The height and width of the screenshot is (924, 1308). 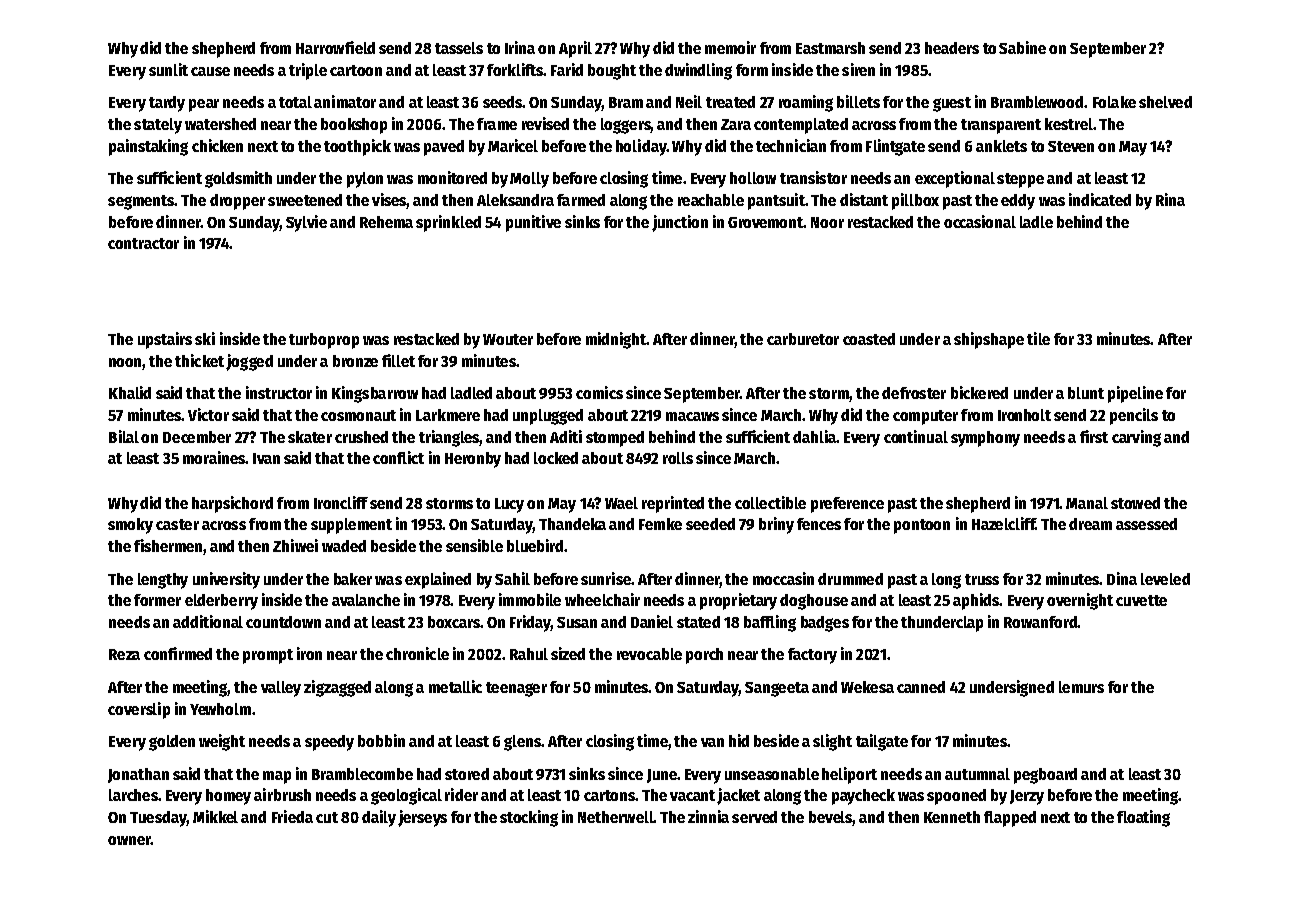 I want to click on April, so click(x=575, y=49).
